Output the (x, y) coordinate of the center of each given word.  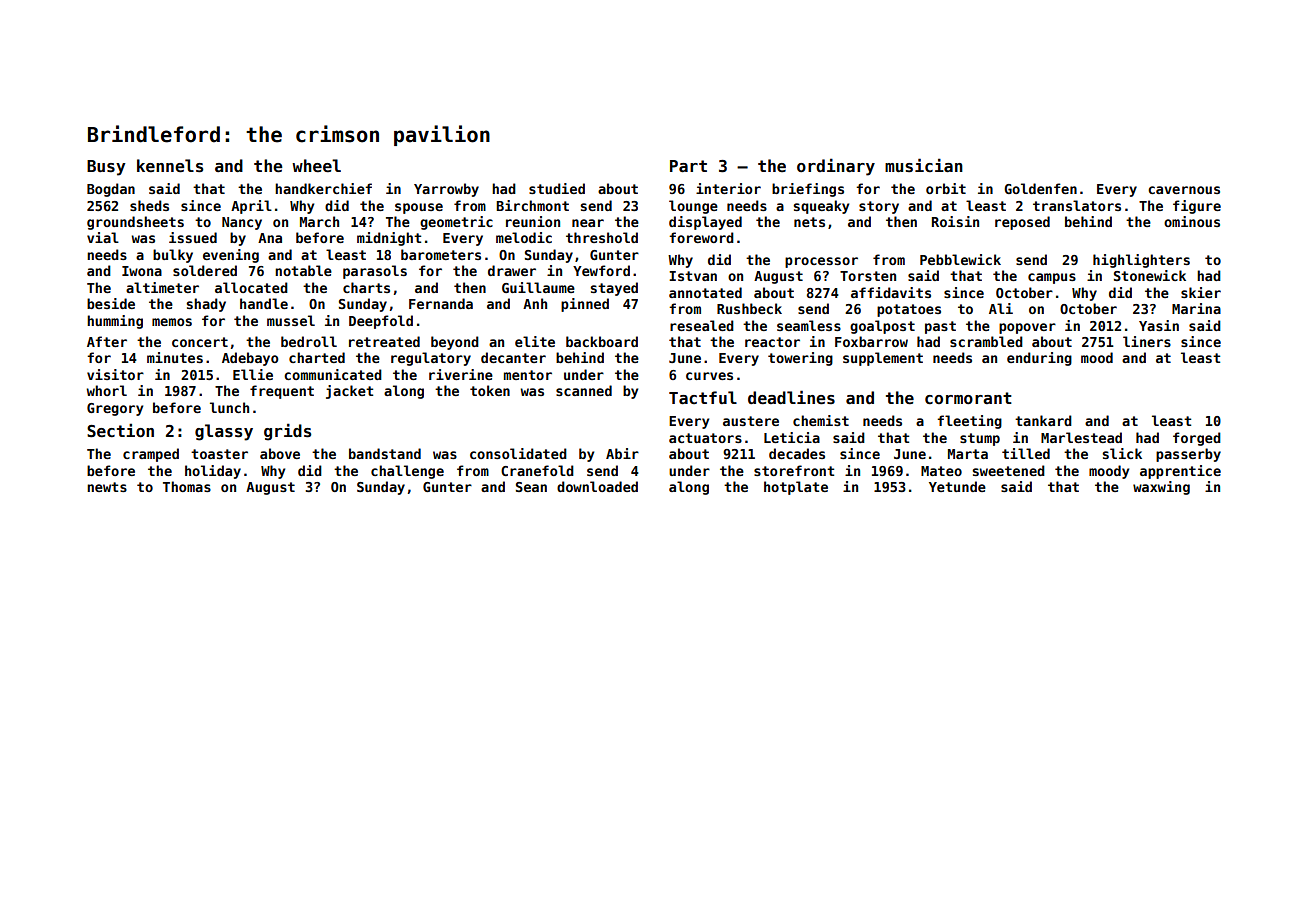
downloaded (597, 486)
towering (800, 359)
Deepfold (381, 322)
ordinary (836, 167)
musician (924, 165)
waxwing (1161, 488)
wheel (316, 166)
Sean (531, 487)
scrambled (986, 341)
